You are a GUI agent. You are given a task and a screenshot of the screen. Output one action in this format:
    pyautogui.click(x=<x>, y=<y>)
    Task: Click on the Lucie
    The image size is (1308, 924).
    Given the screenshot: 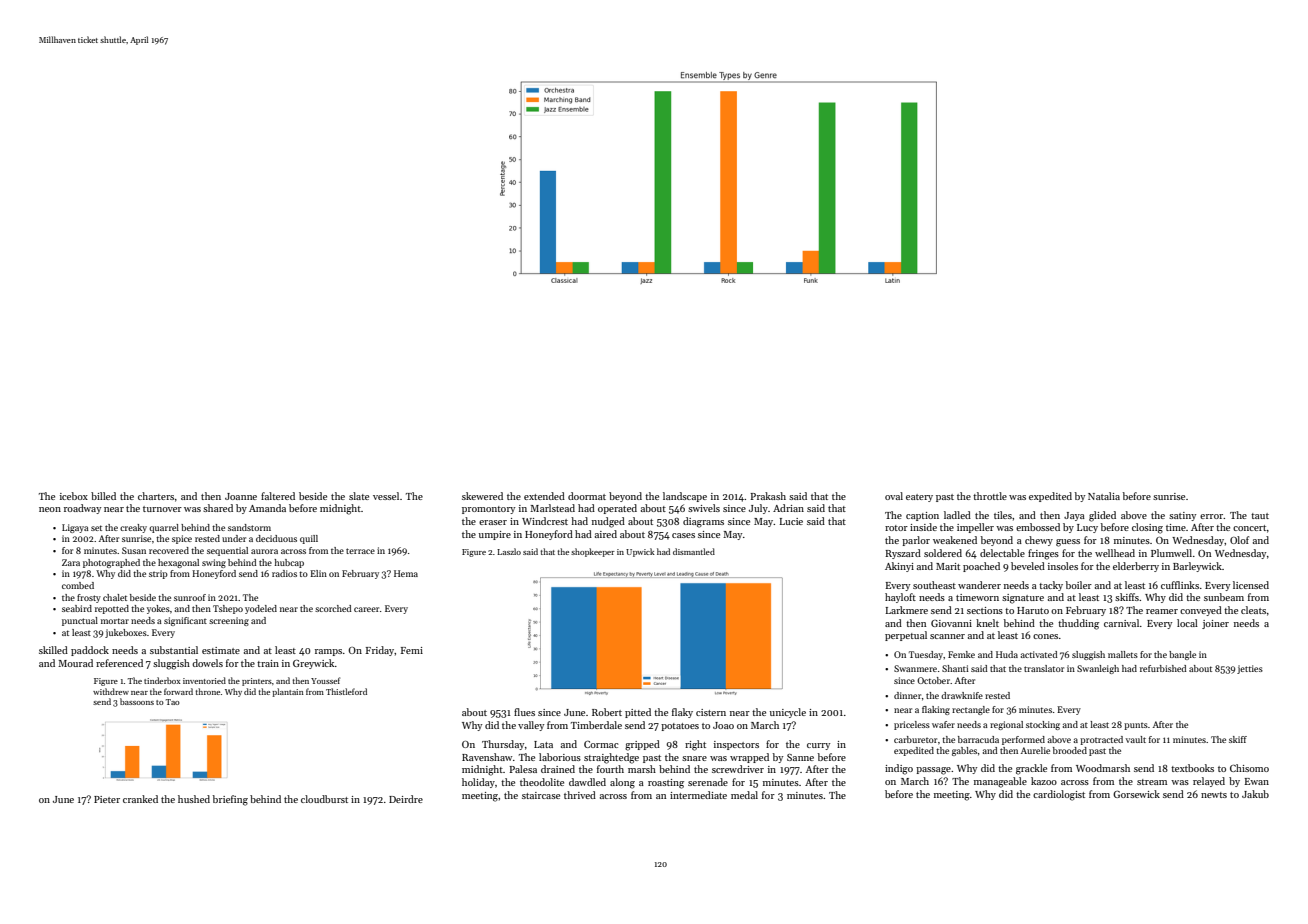 What is the action you would take?
    pyautogui.click(x=791, y=521)
